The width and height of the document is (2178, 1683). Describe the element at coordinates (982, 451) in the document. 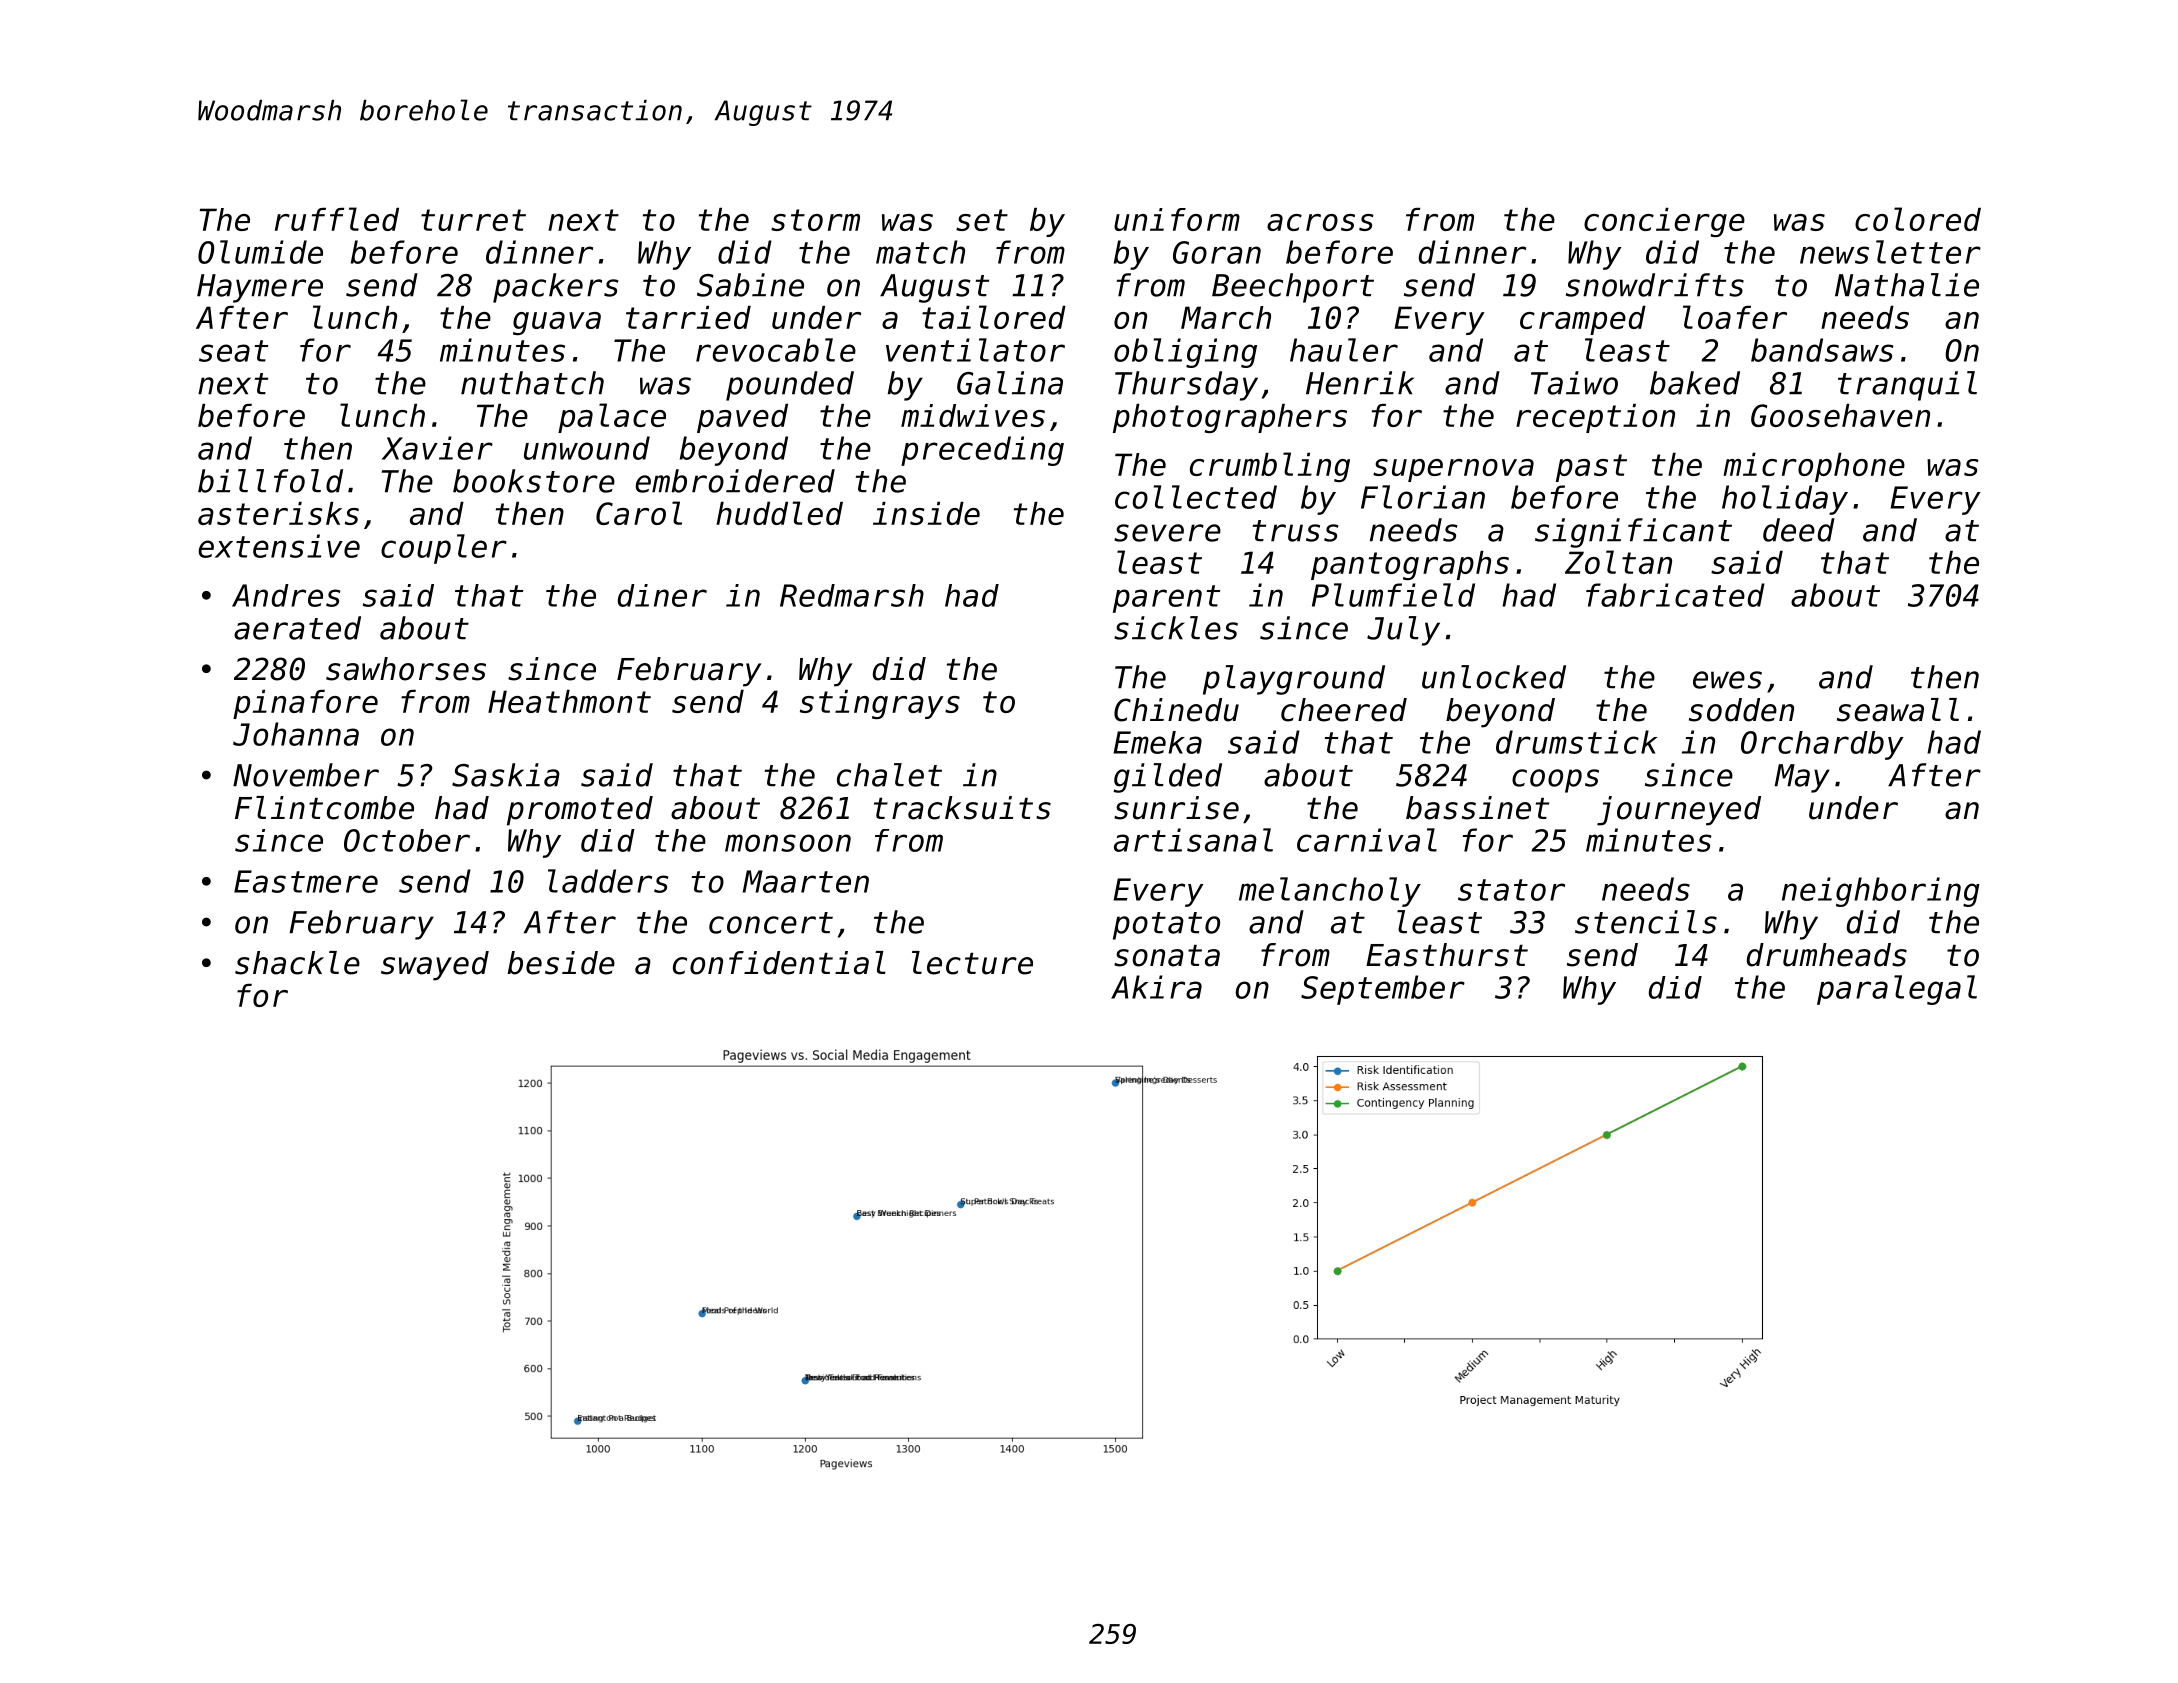

I see `preceding` at that location.
